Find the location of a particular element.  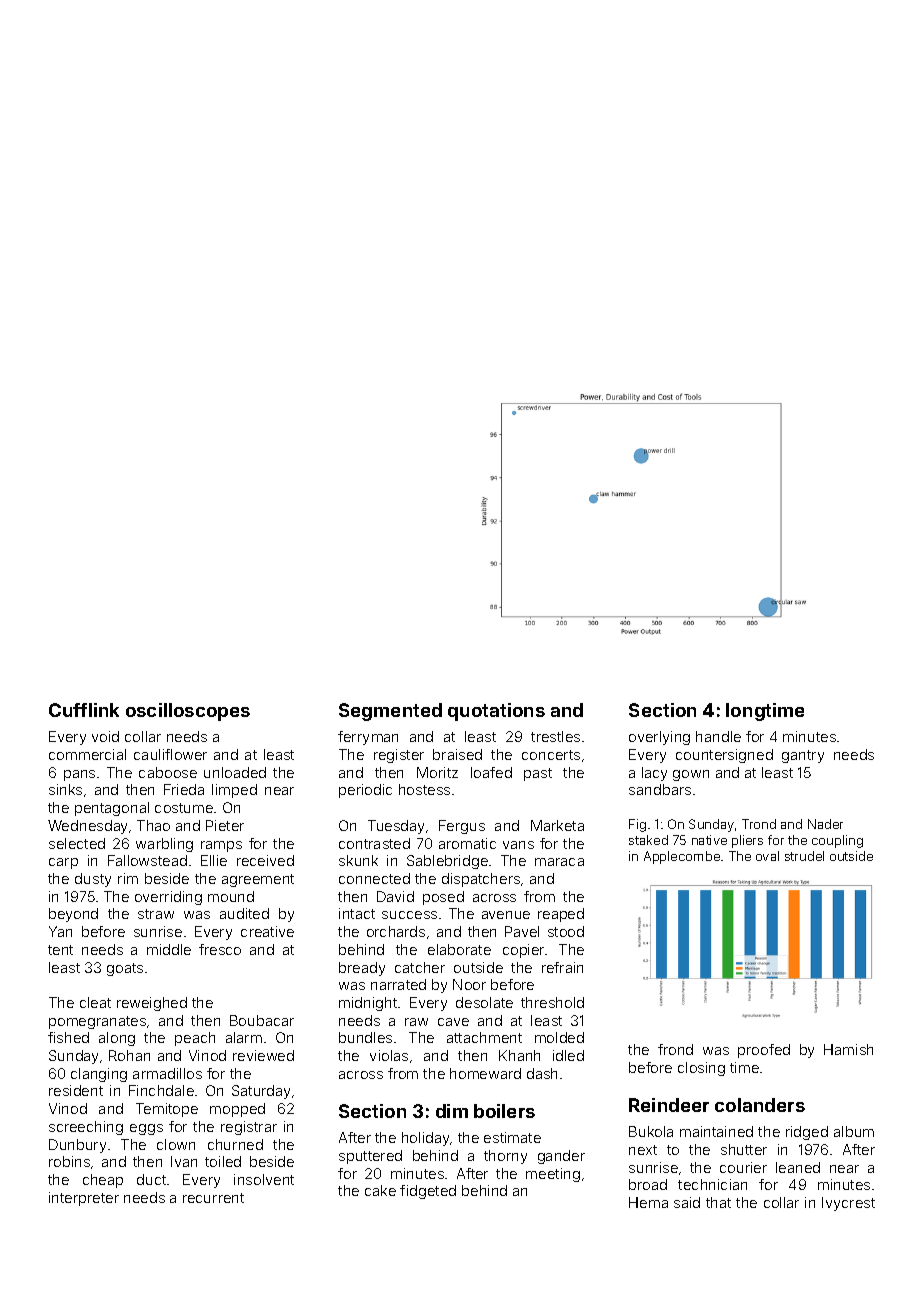

register is located at coordinates (399, 756).
